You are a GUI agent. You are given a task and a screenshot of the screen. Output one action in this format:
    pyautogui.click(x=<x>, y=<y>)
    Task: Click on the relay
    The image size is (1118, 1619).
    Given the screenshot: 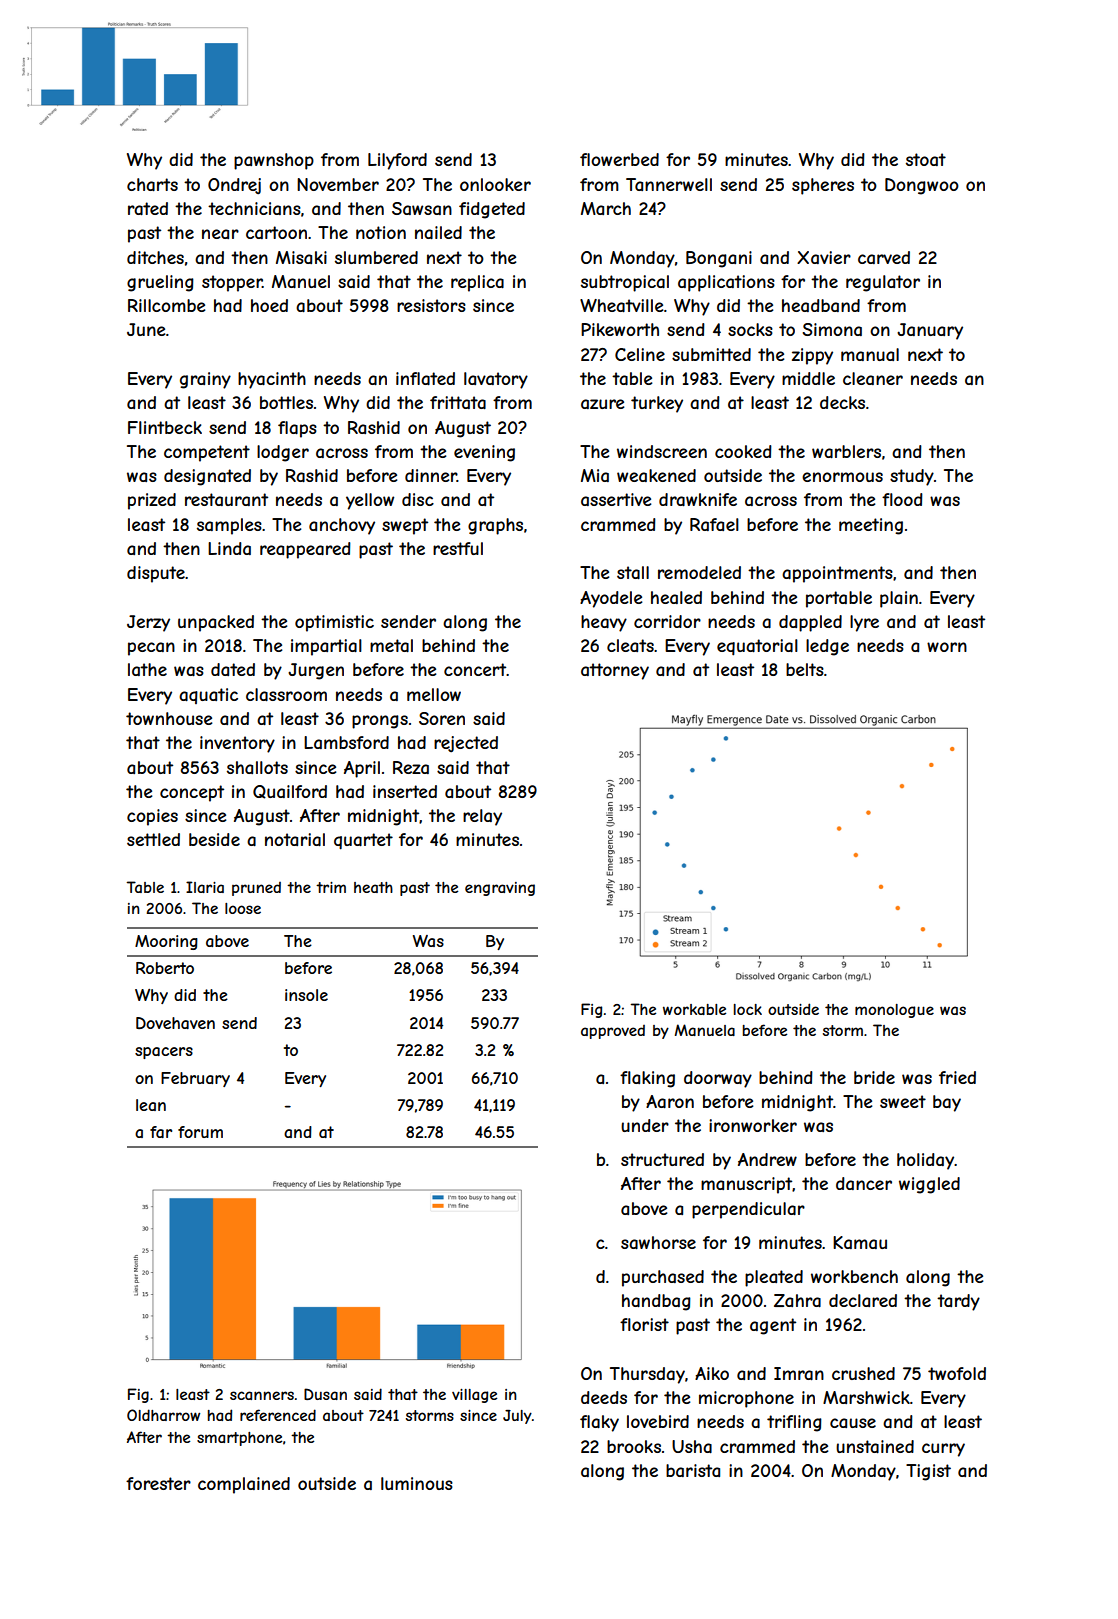 What is the action you would take?
    pyautogui.click(x=482, y=817)
